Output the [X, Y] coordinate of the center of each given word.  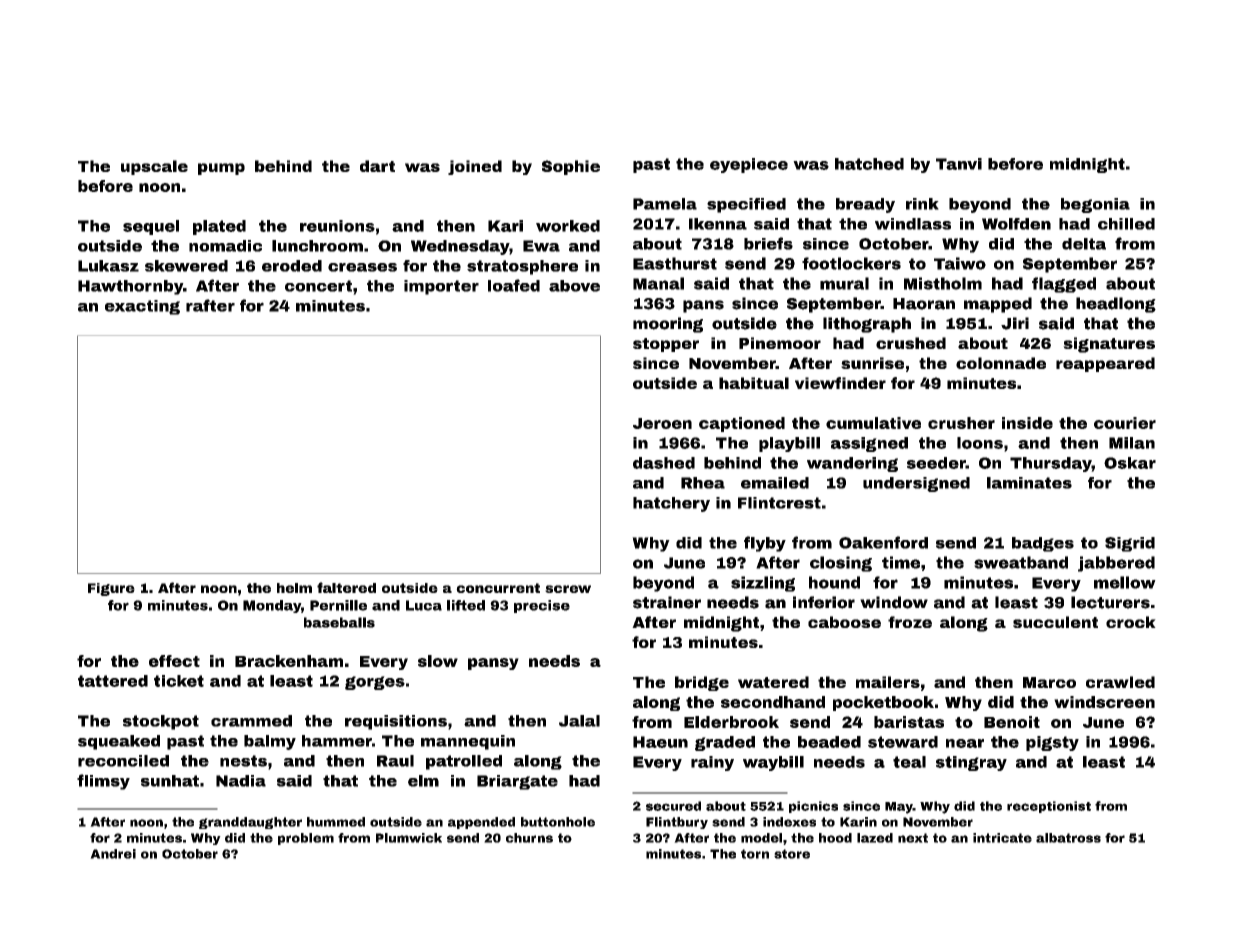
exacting [142, 307]
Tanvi [959, 164]
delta [1084, 244]
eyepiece [749, 165]
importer [441, 287]
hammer [337, 741]
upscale [154, 167]
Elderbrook [731, 722]
